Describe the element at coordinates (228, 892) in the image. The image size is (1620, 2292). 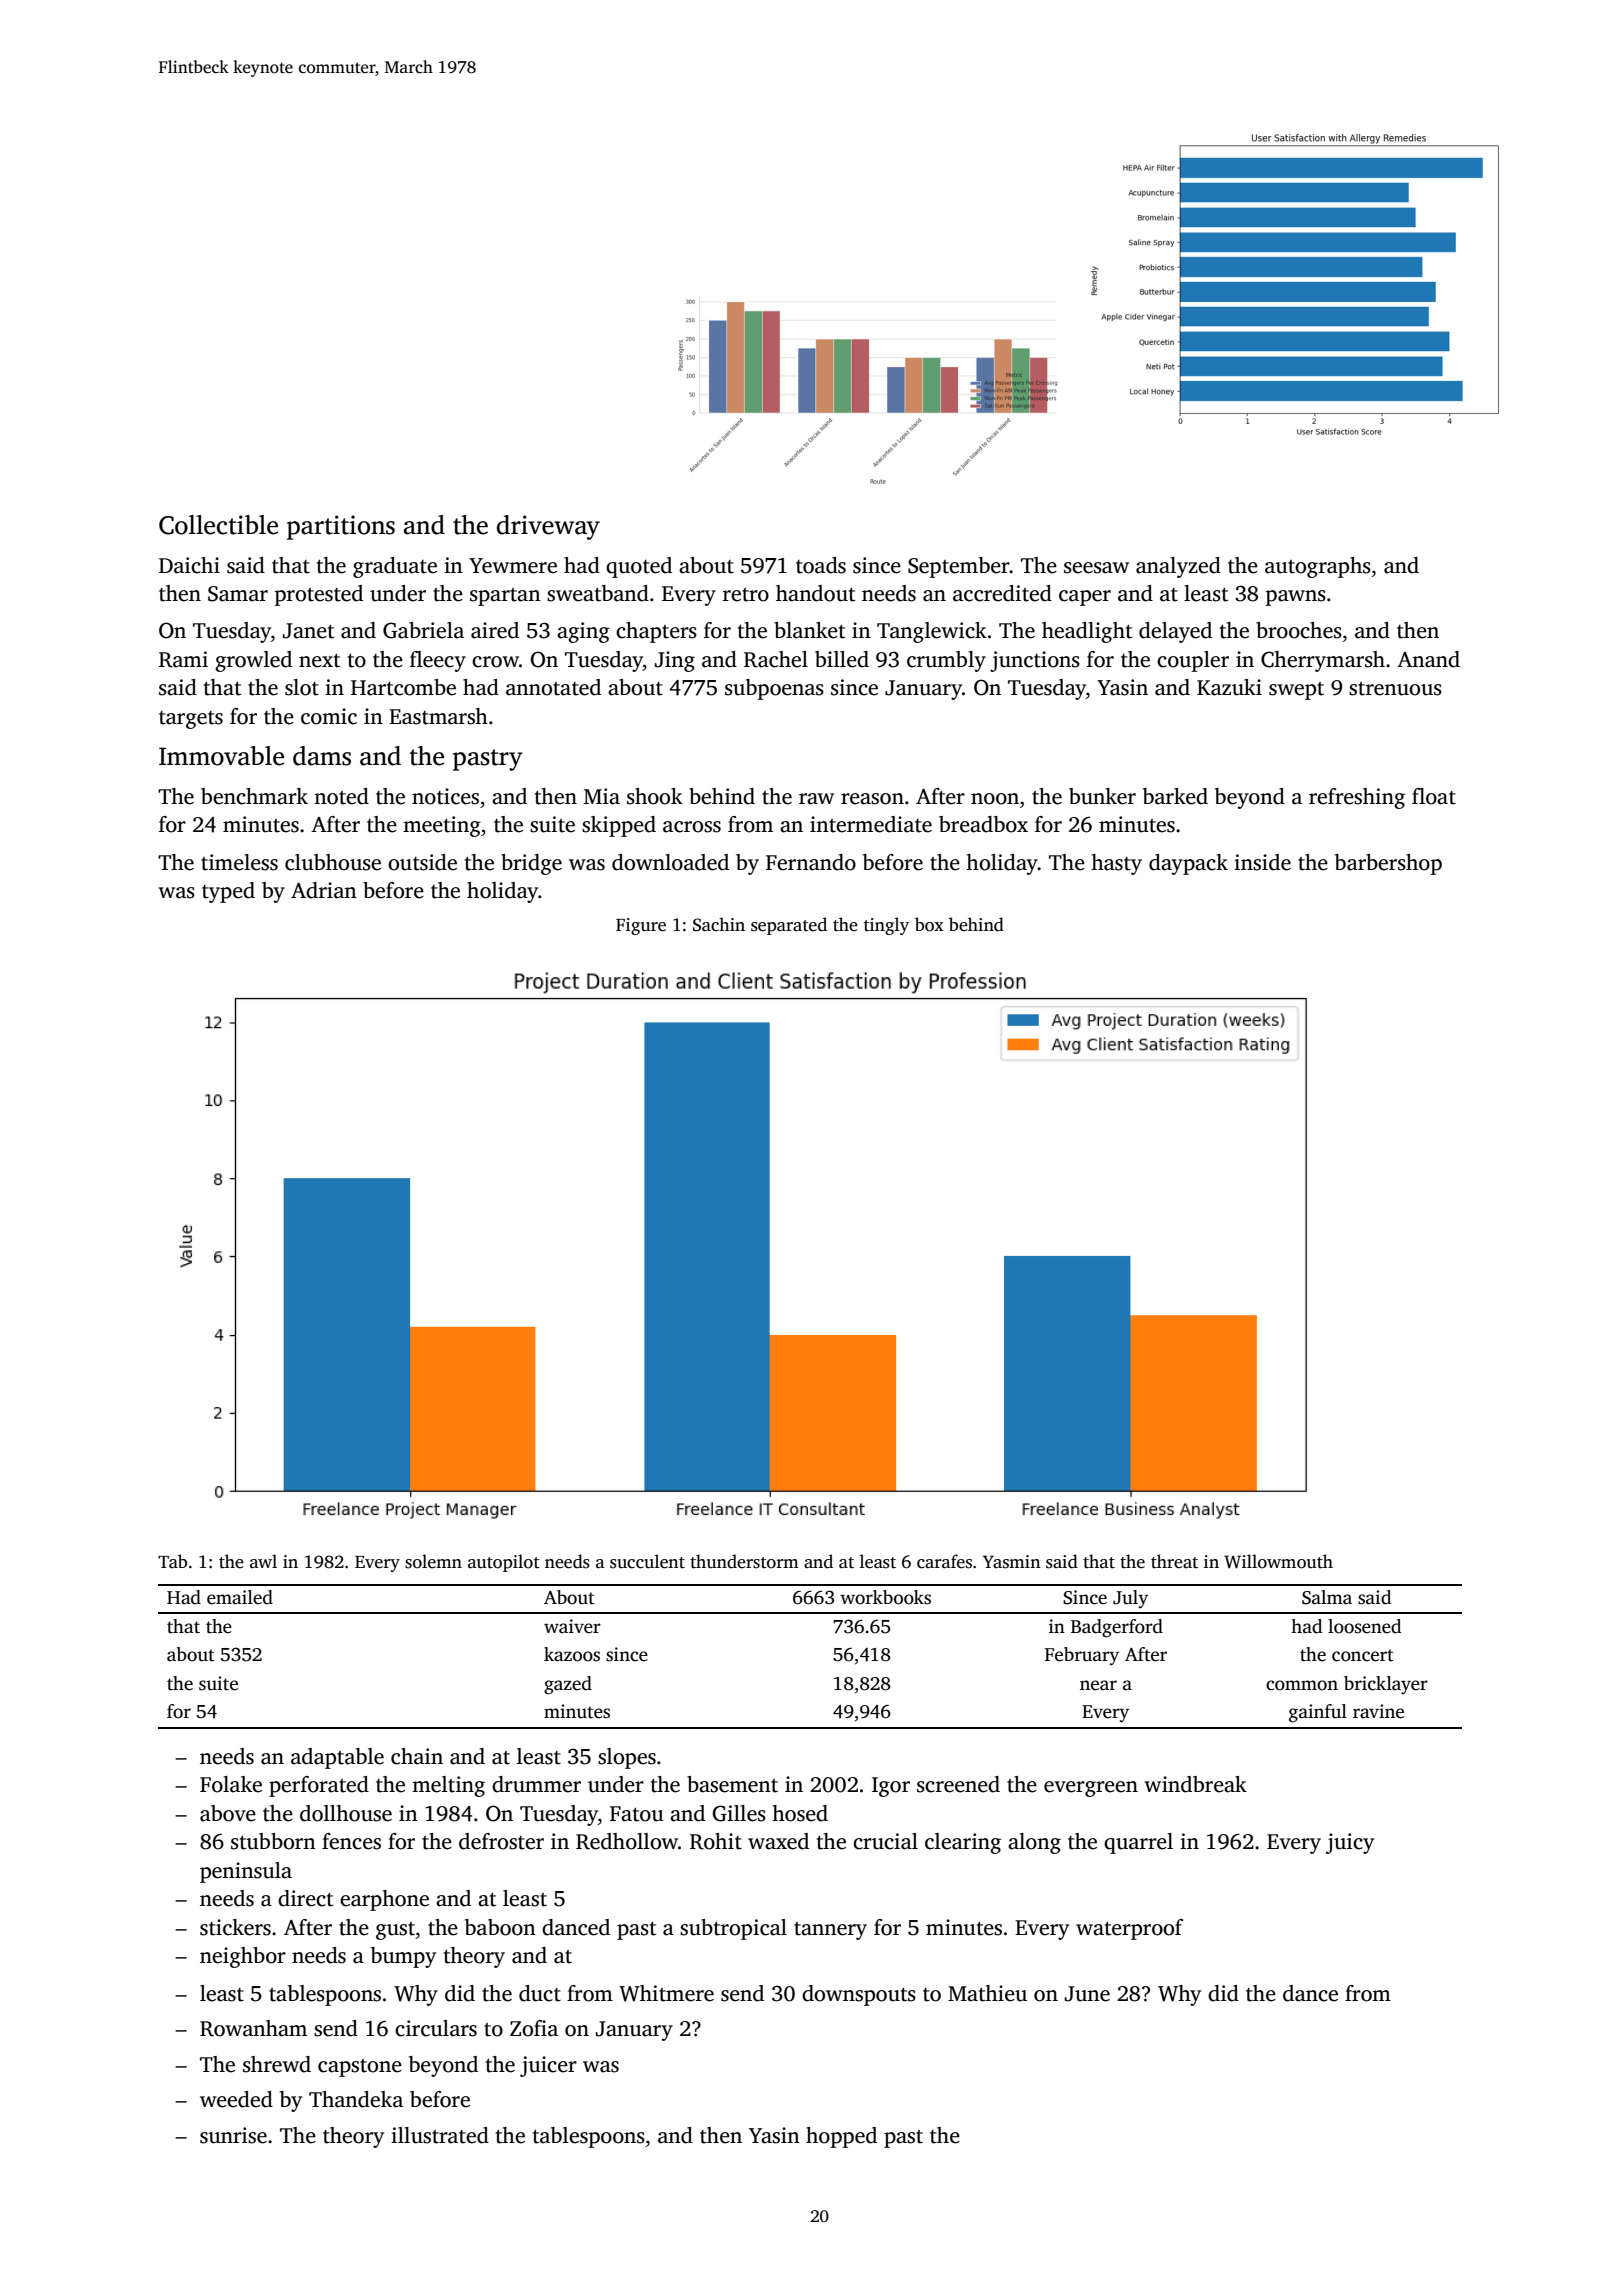
I see `typed` at that location.
